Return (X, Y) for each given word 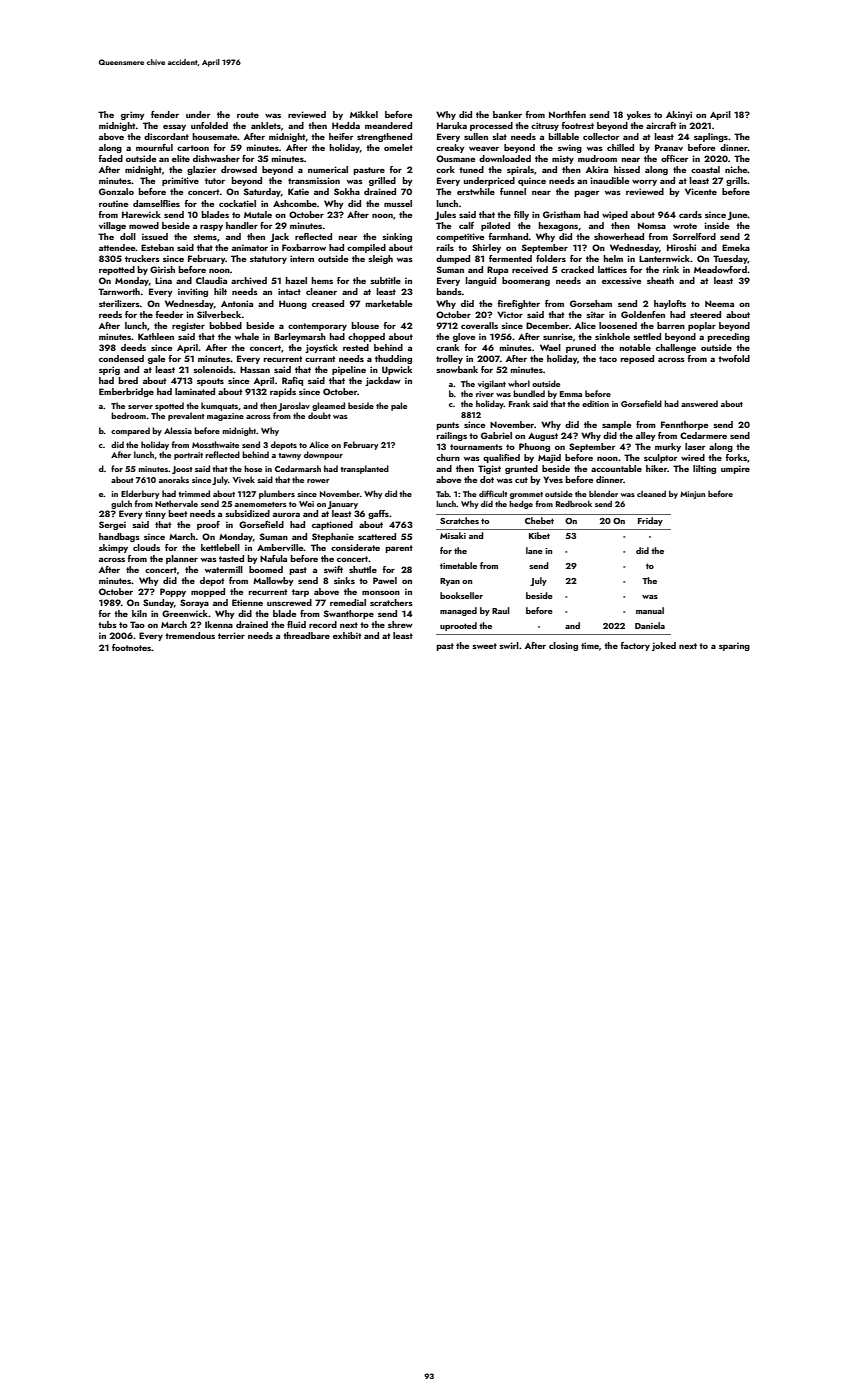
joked (664, 646)
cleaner (321, 291)
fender (165, 114)
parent (399, 549)
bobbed (226, 325)
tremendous (190, 635)
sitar (595, 314)
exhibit (347, 635)
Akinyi (679, 115)
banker (507, 114)
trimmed (194, 493)
